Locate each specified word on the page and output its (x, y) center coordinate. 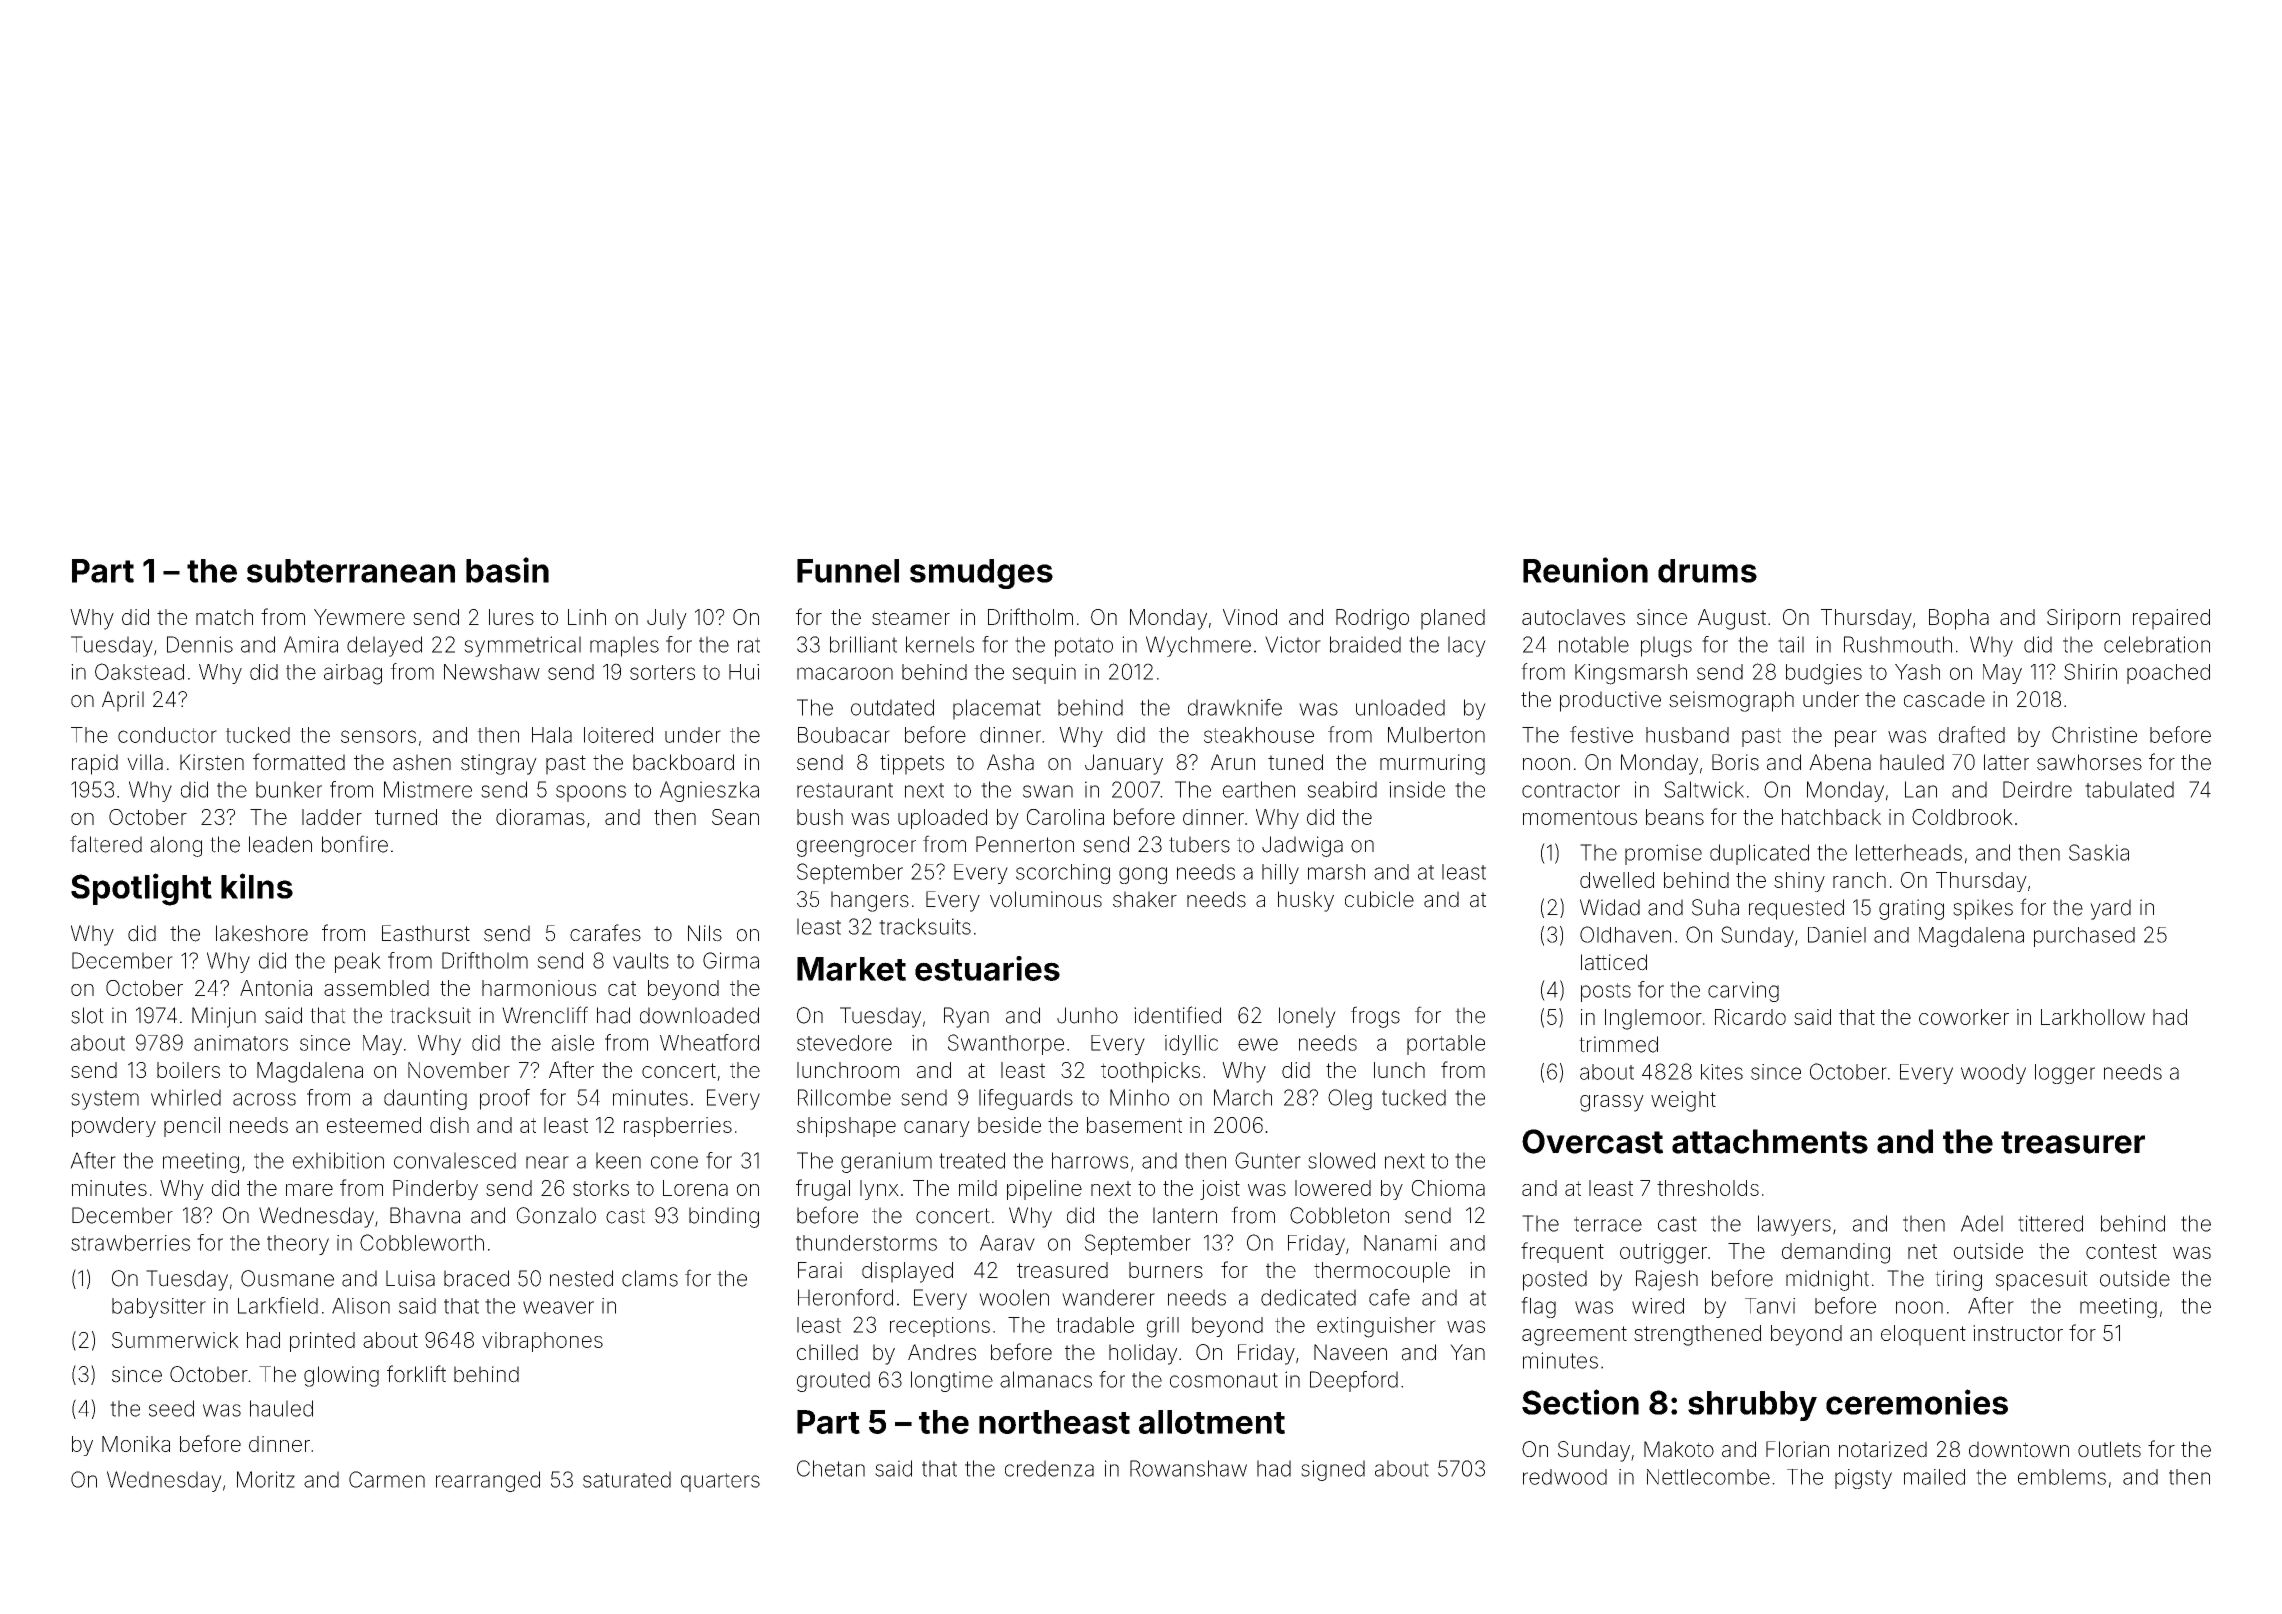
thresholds (1708, 1188)
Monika (136, 1444)
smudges (981, 574)
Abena (1840, 762)
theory (298, 1245)
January (1124, 764)
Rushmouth (1898, 644)
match (224, 617)
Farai (820, 1270)
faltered (106, 844)
